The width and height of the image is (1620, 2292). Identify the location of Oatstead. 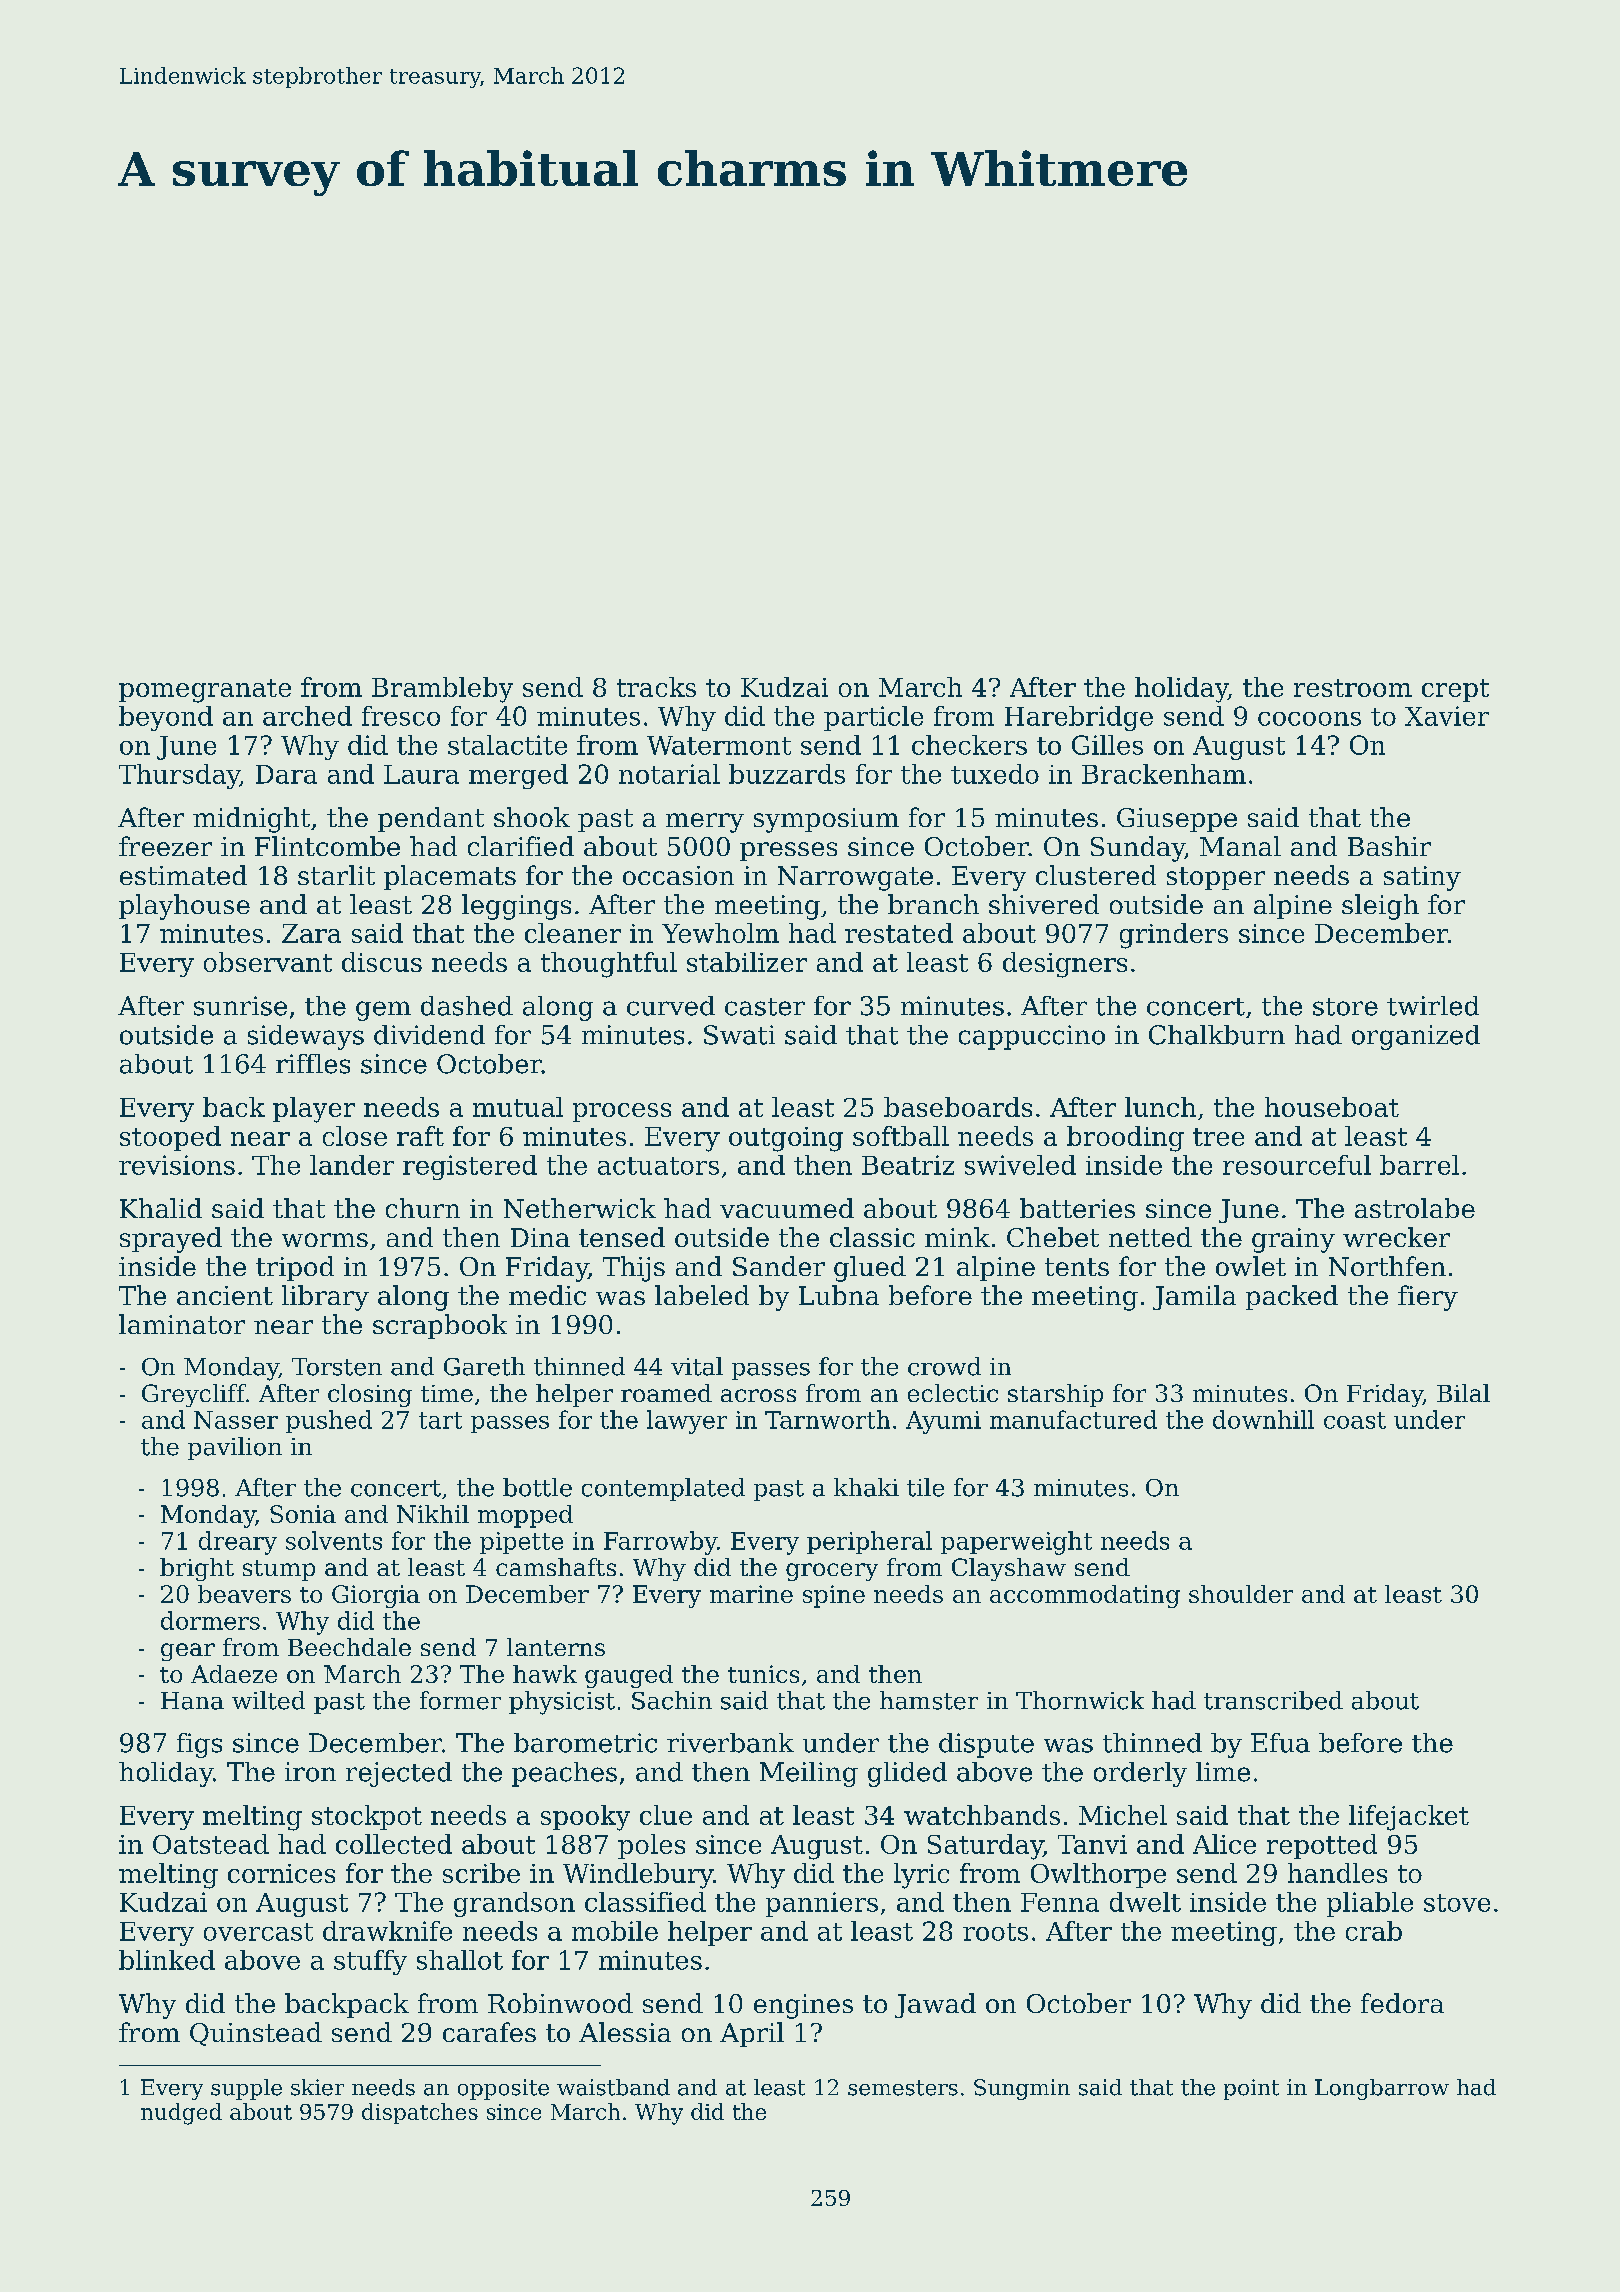
(211, 1844).
